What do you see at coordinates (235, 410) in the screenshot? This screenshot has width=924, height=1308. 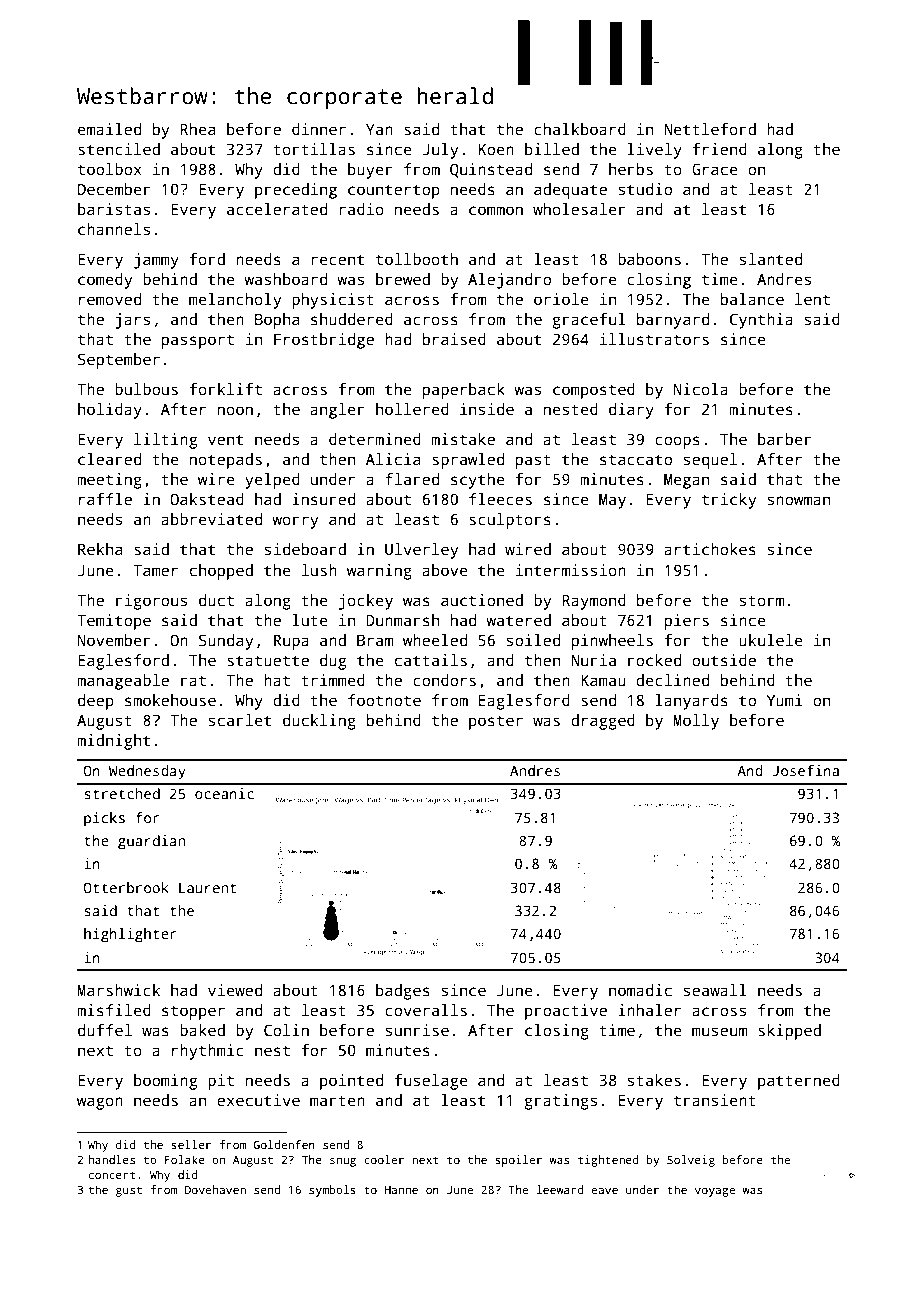 I see `noon` at bounding box center [235, 410].
